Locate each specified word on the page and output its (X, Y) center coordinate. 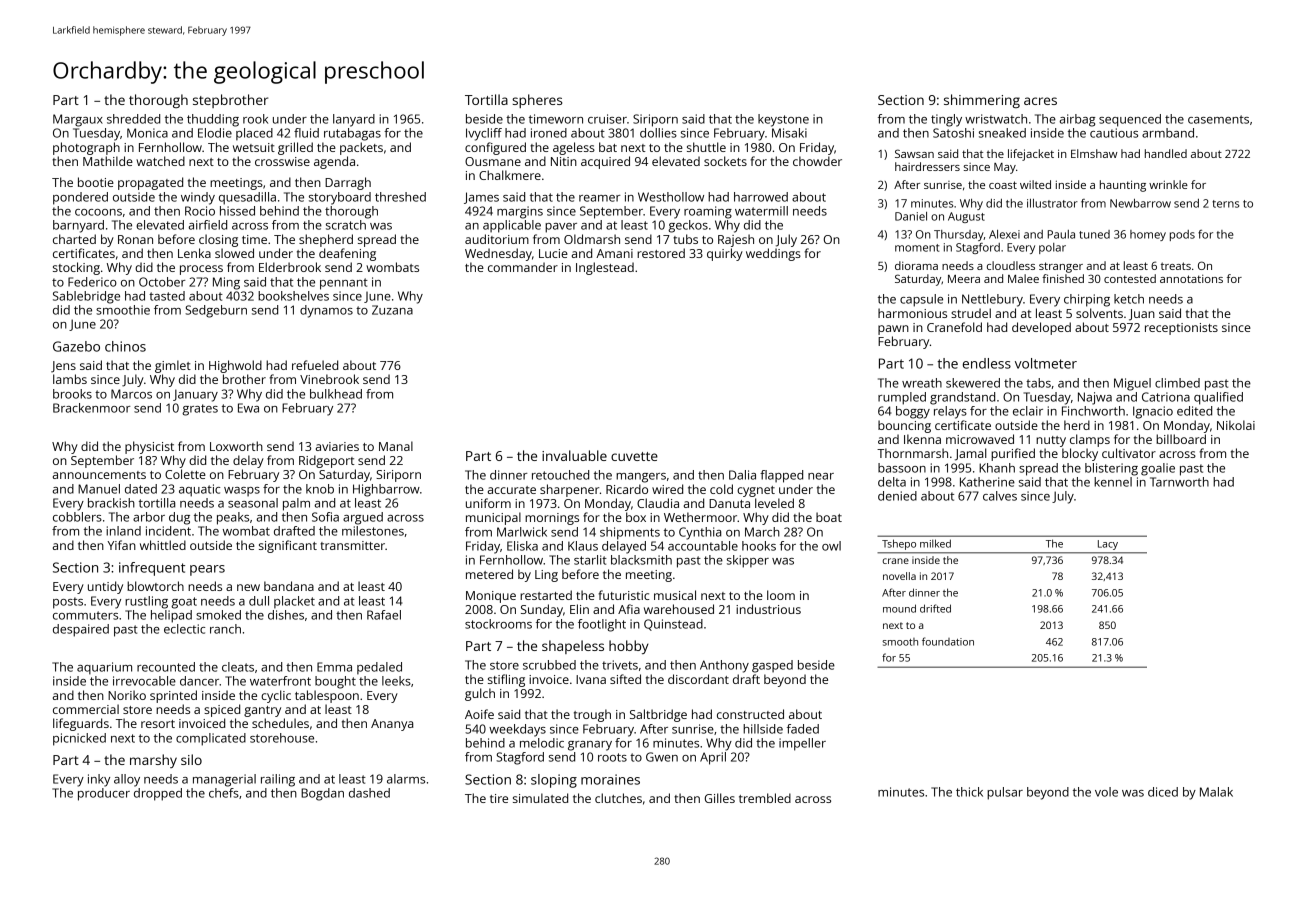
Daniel (911, 216)
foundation (948, 641)
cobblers (77, 517)
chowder (817, 161)
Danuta (729, 503)
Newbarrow (1140, 203)
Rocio (200, 211)
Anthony (724, 666)
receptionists (1181, 329)
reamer (600, 198)
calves (1000, 496)
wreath (922, 383)
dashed (369, 793)
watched (160, 161)
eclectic (184, 629)
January (195, 395)
